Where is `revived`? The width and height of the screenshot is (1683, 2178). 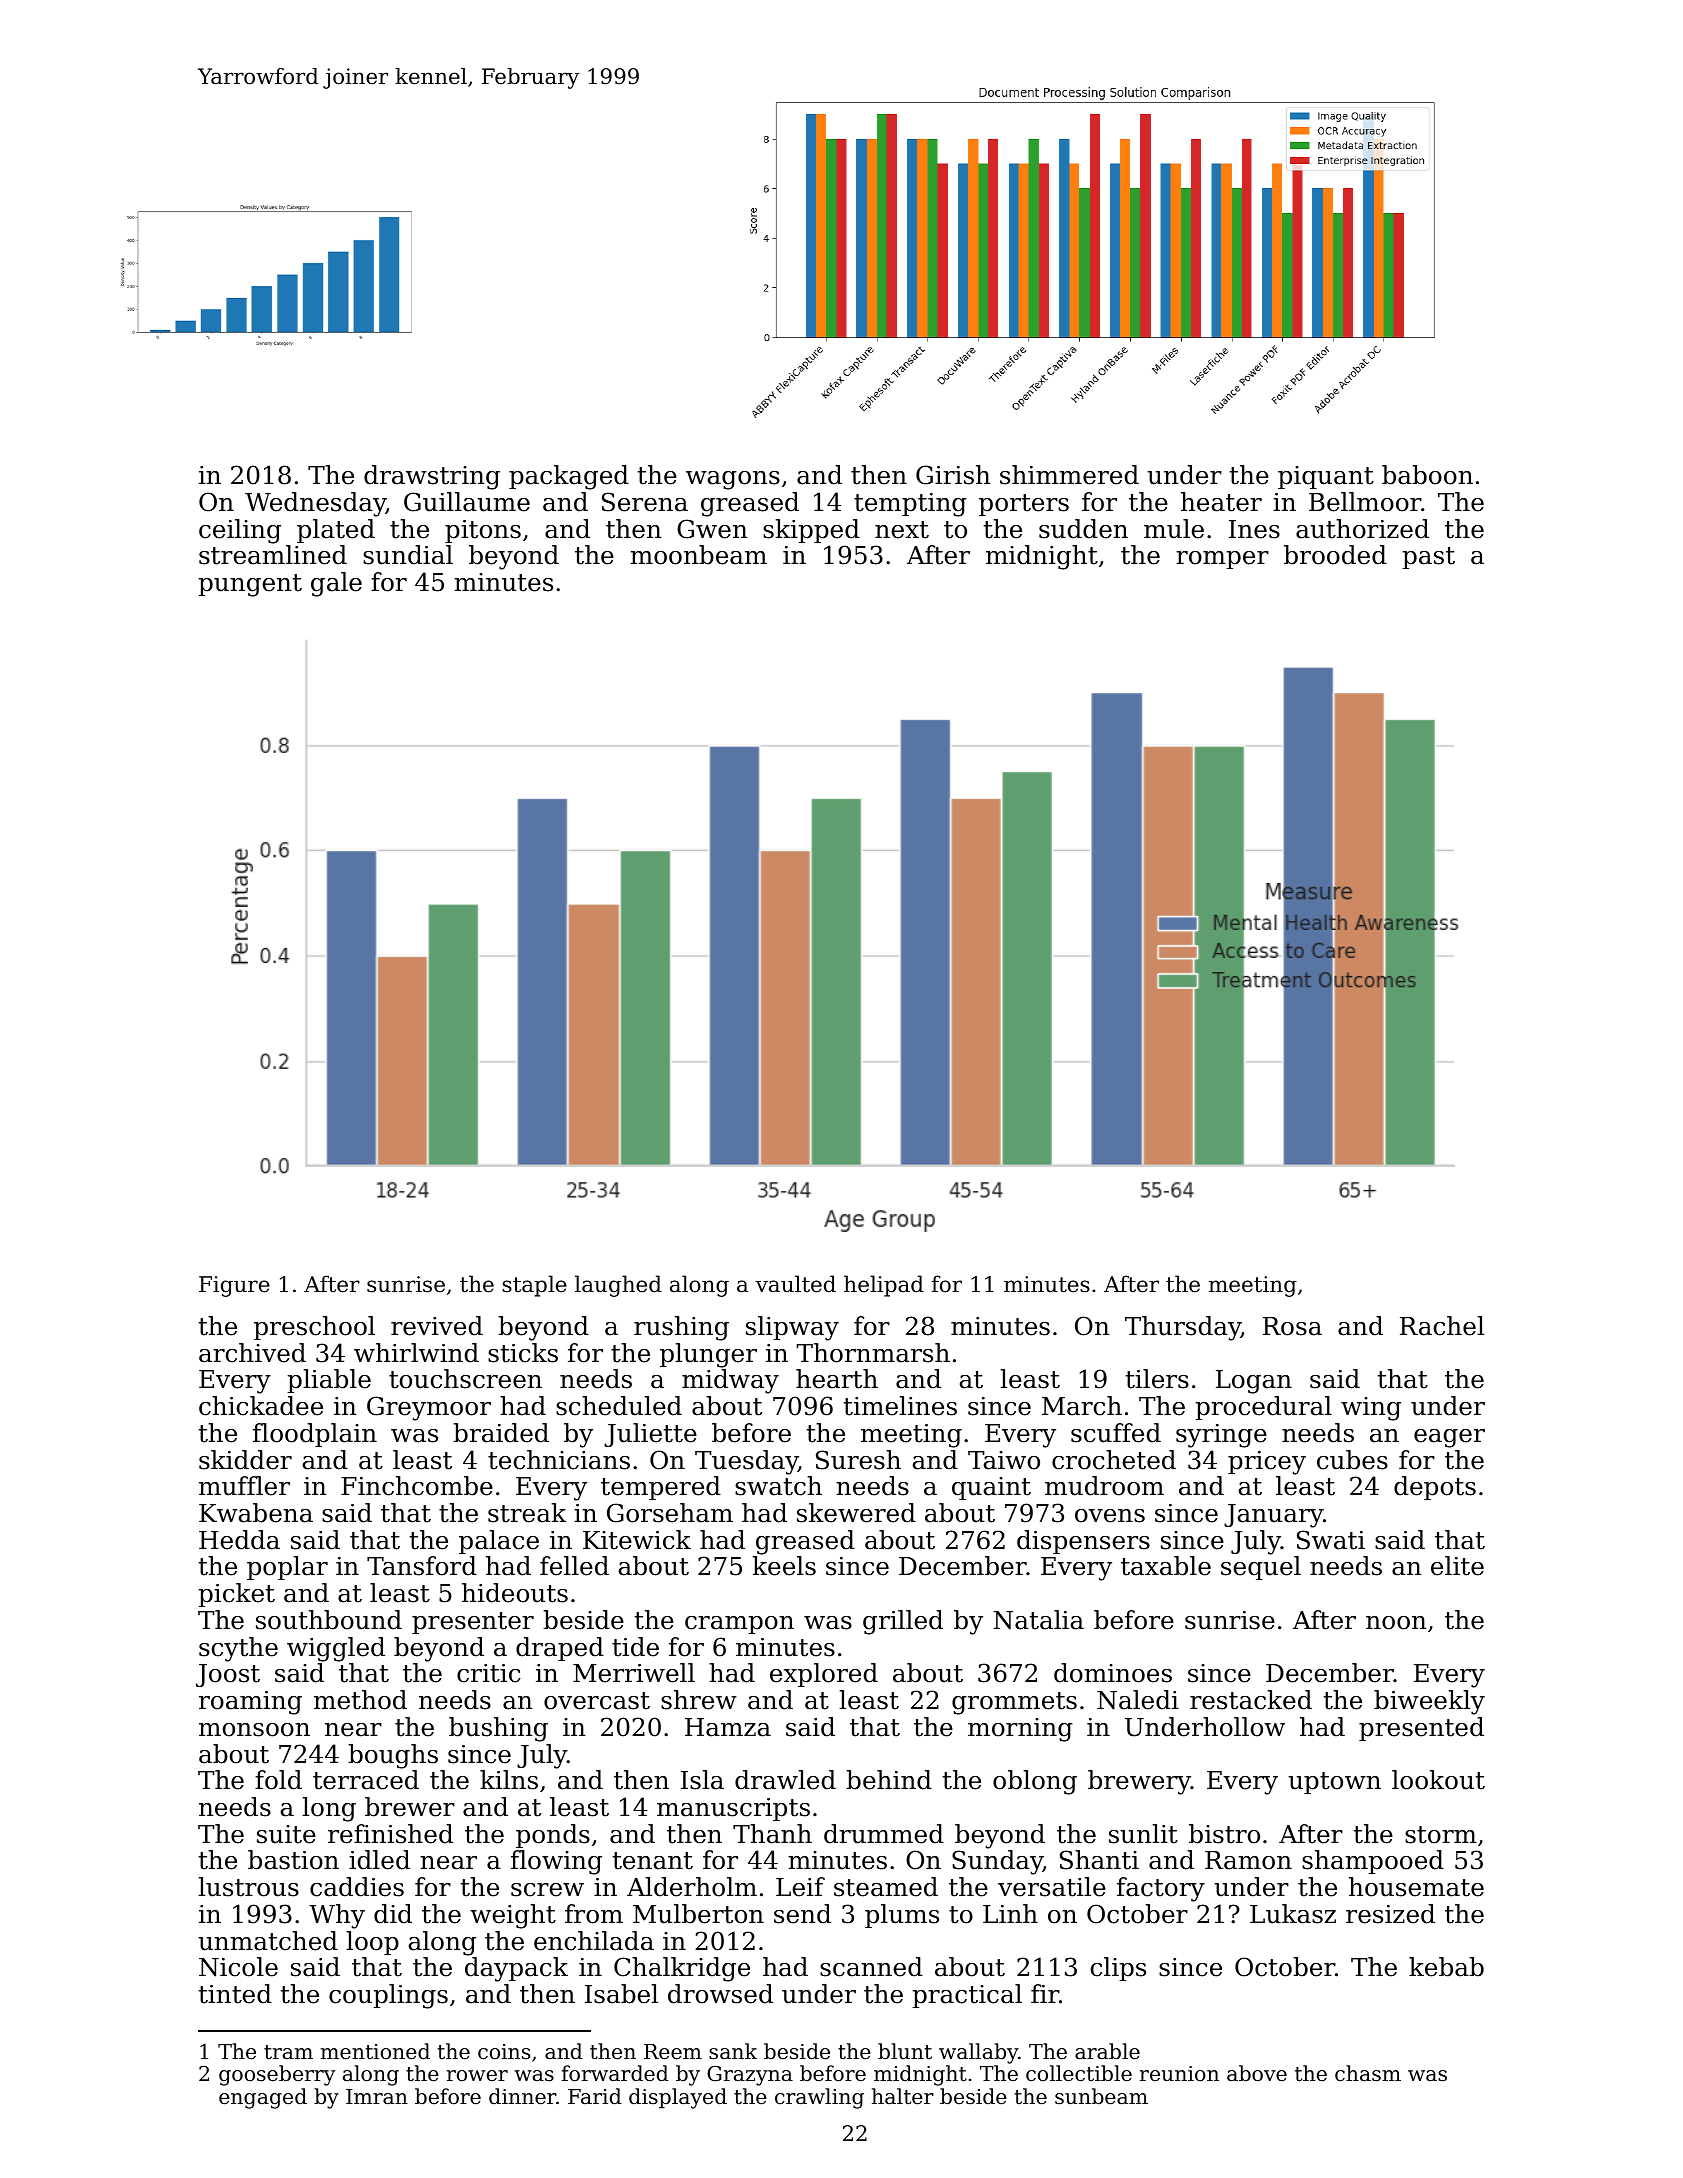 revived is located at coordinates (437, 1326).
